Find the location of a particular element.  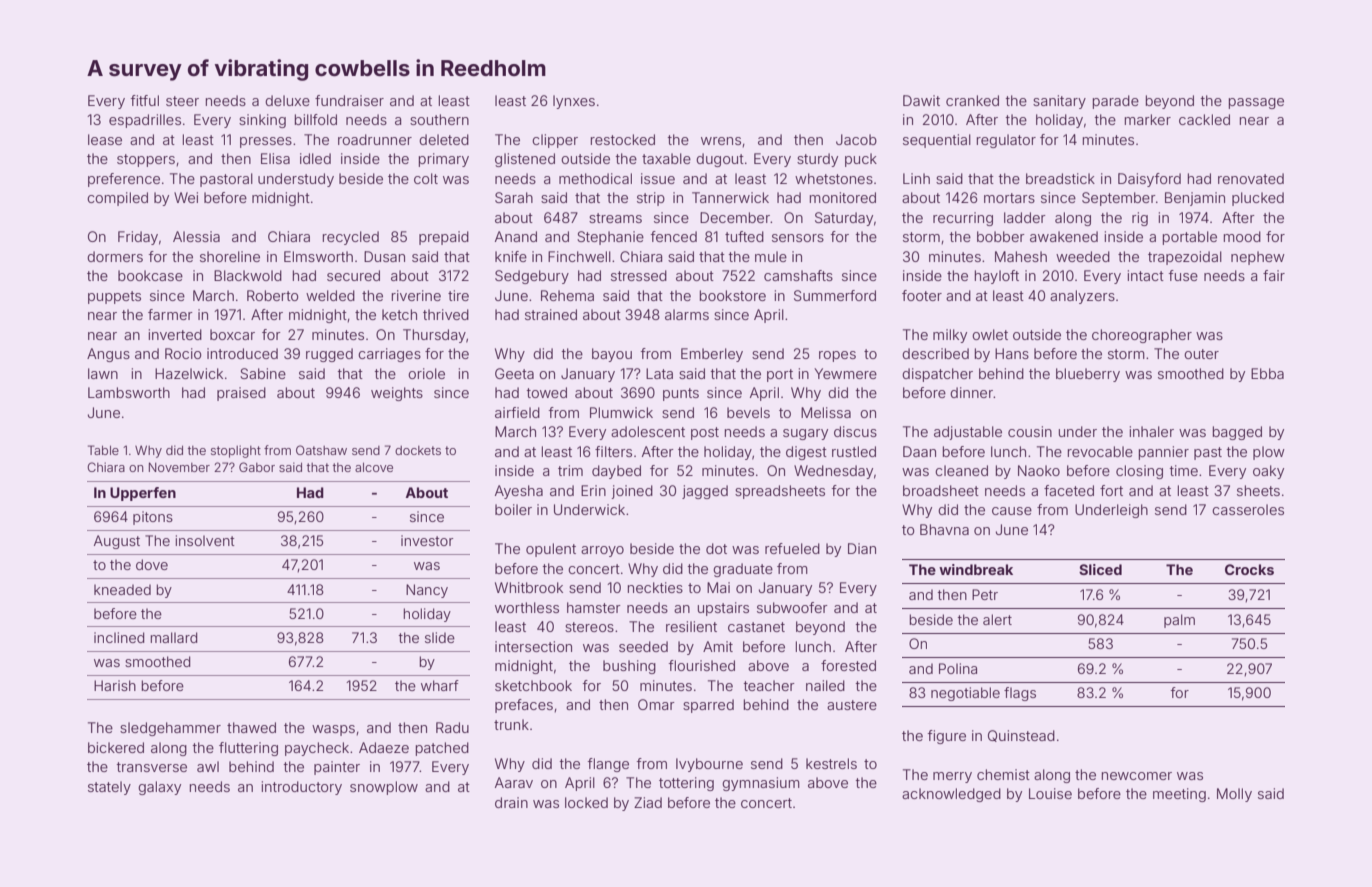

wasps is located at coordinates (333, 730).
